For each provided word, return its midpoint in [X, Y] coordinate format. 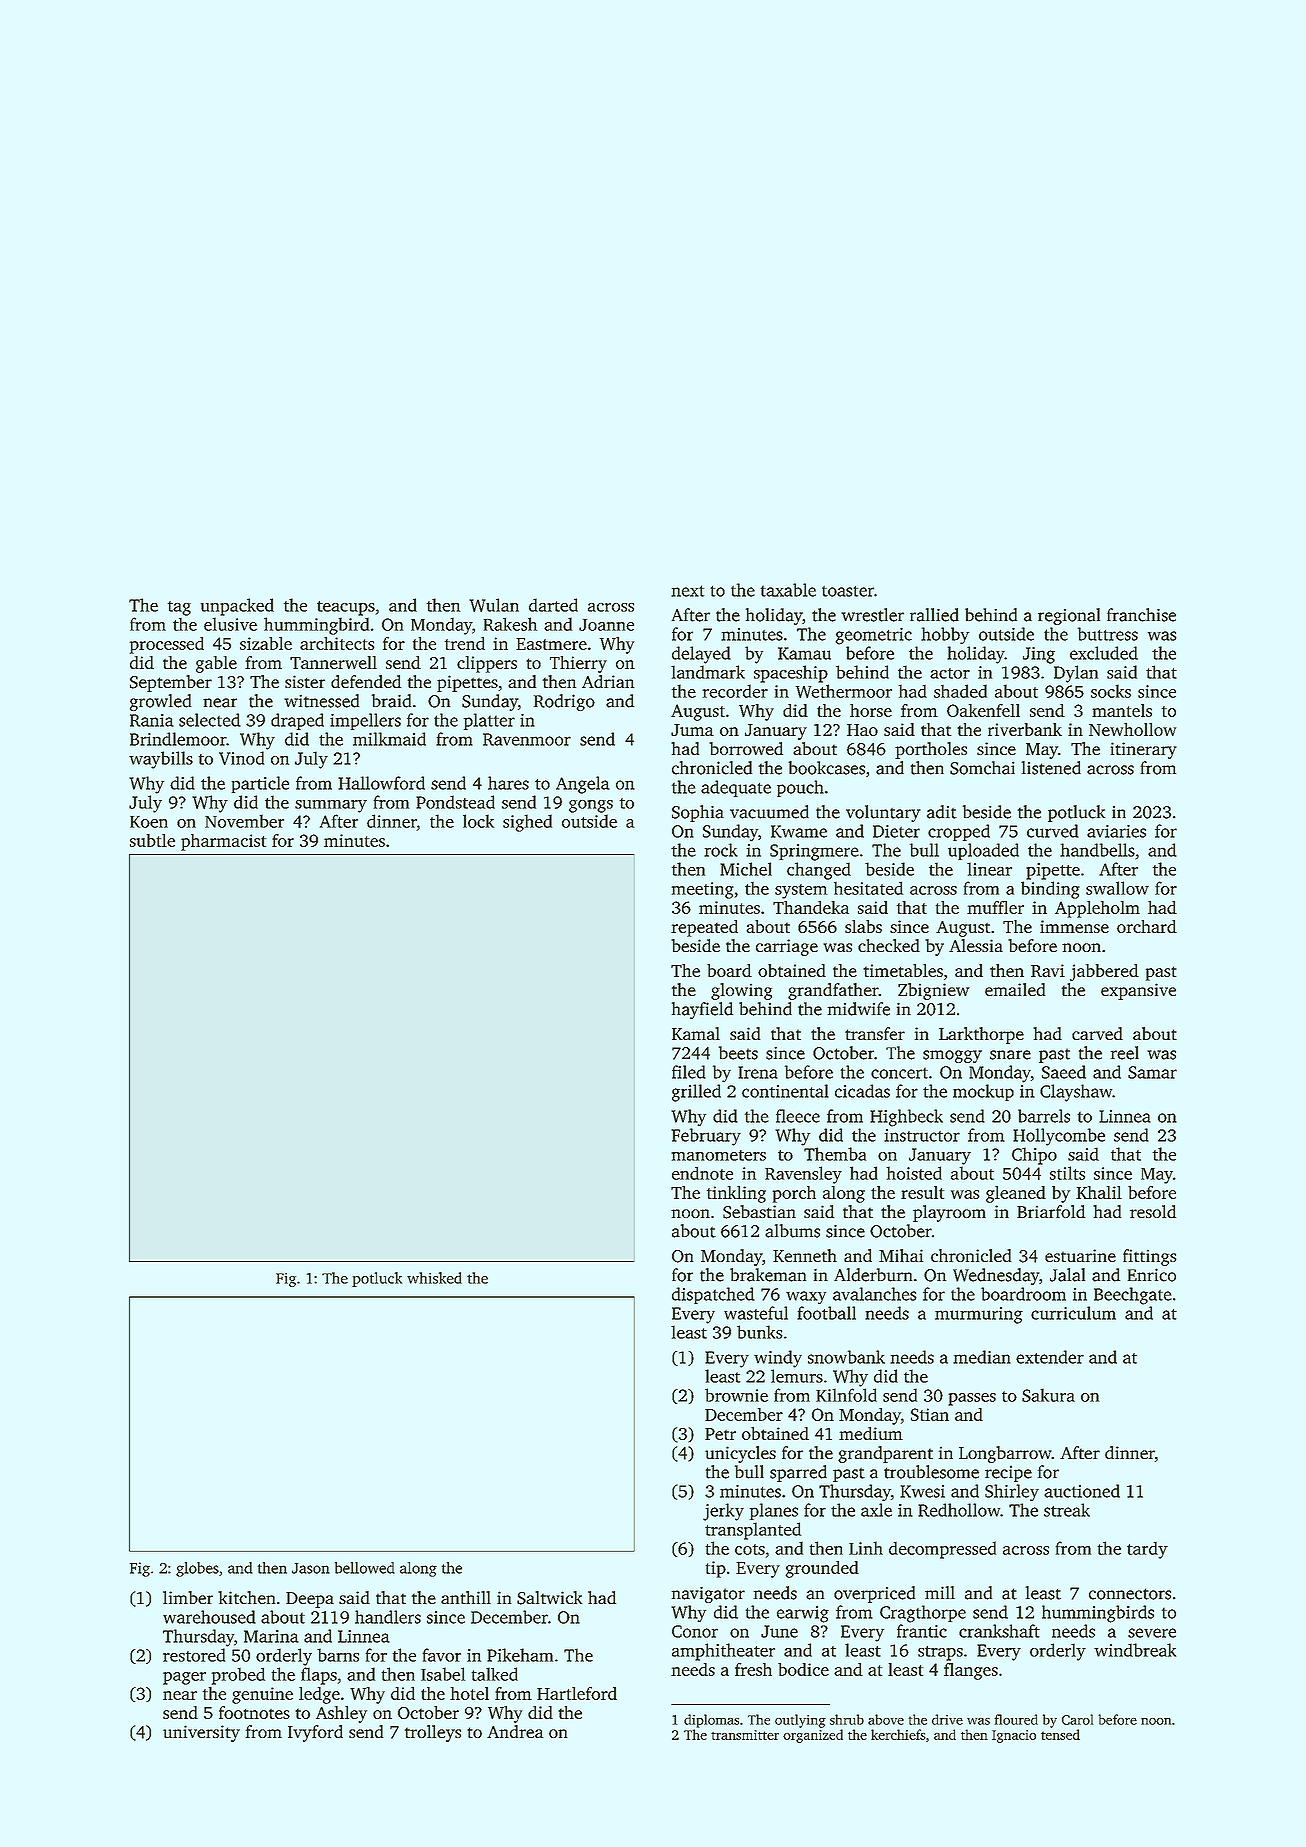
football [826, 1313]
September [171, 683]
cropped [959, 832]
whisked [434, 1278]
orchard [1147, 926]
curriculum [1073, 1313]
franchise [1141, 615]
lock [478, 821]
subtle [152, 840]
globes [197, 1569]
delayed [701, 655]
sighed [527, 823]
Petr [720, 1434]
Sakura [1048, 1395]
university [201, 1733]
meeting [703, 890]
